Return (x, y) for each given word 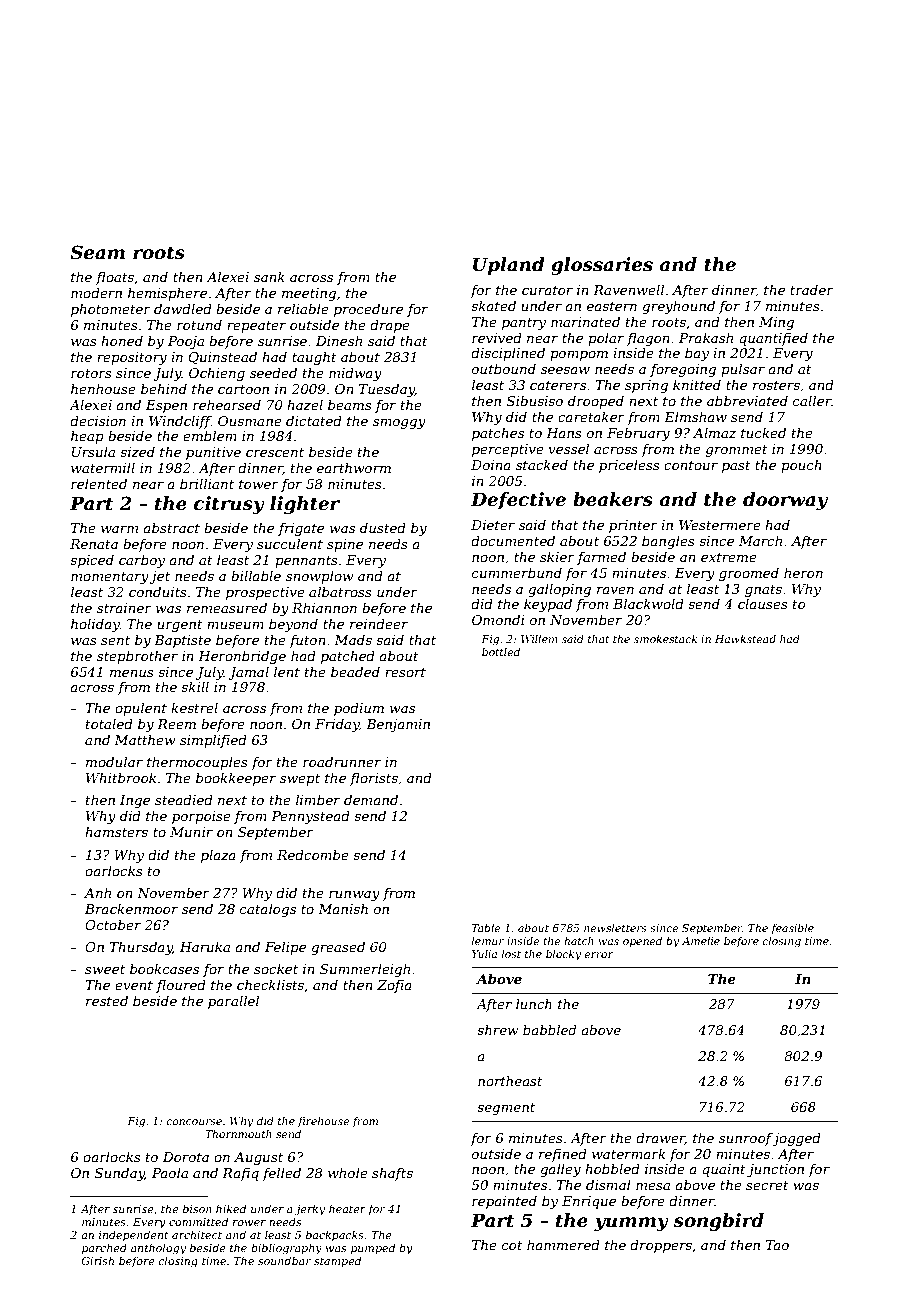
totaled (109, 723)
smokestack (665, 639)
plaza (218, 856)
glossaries (602, 266)
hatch (579, 941)
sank (269, 276)
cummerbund (517, 572)
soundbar (284, 1260)
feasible (792, 929)
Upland (509, 266)
